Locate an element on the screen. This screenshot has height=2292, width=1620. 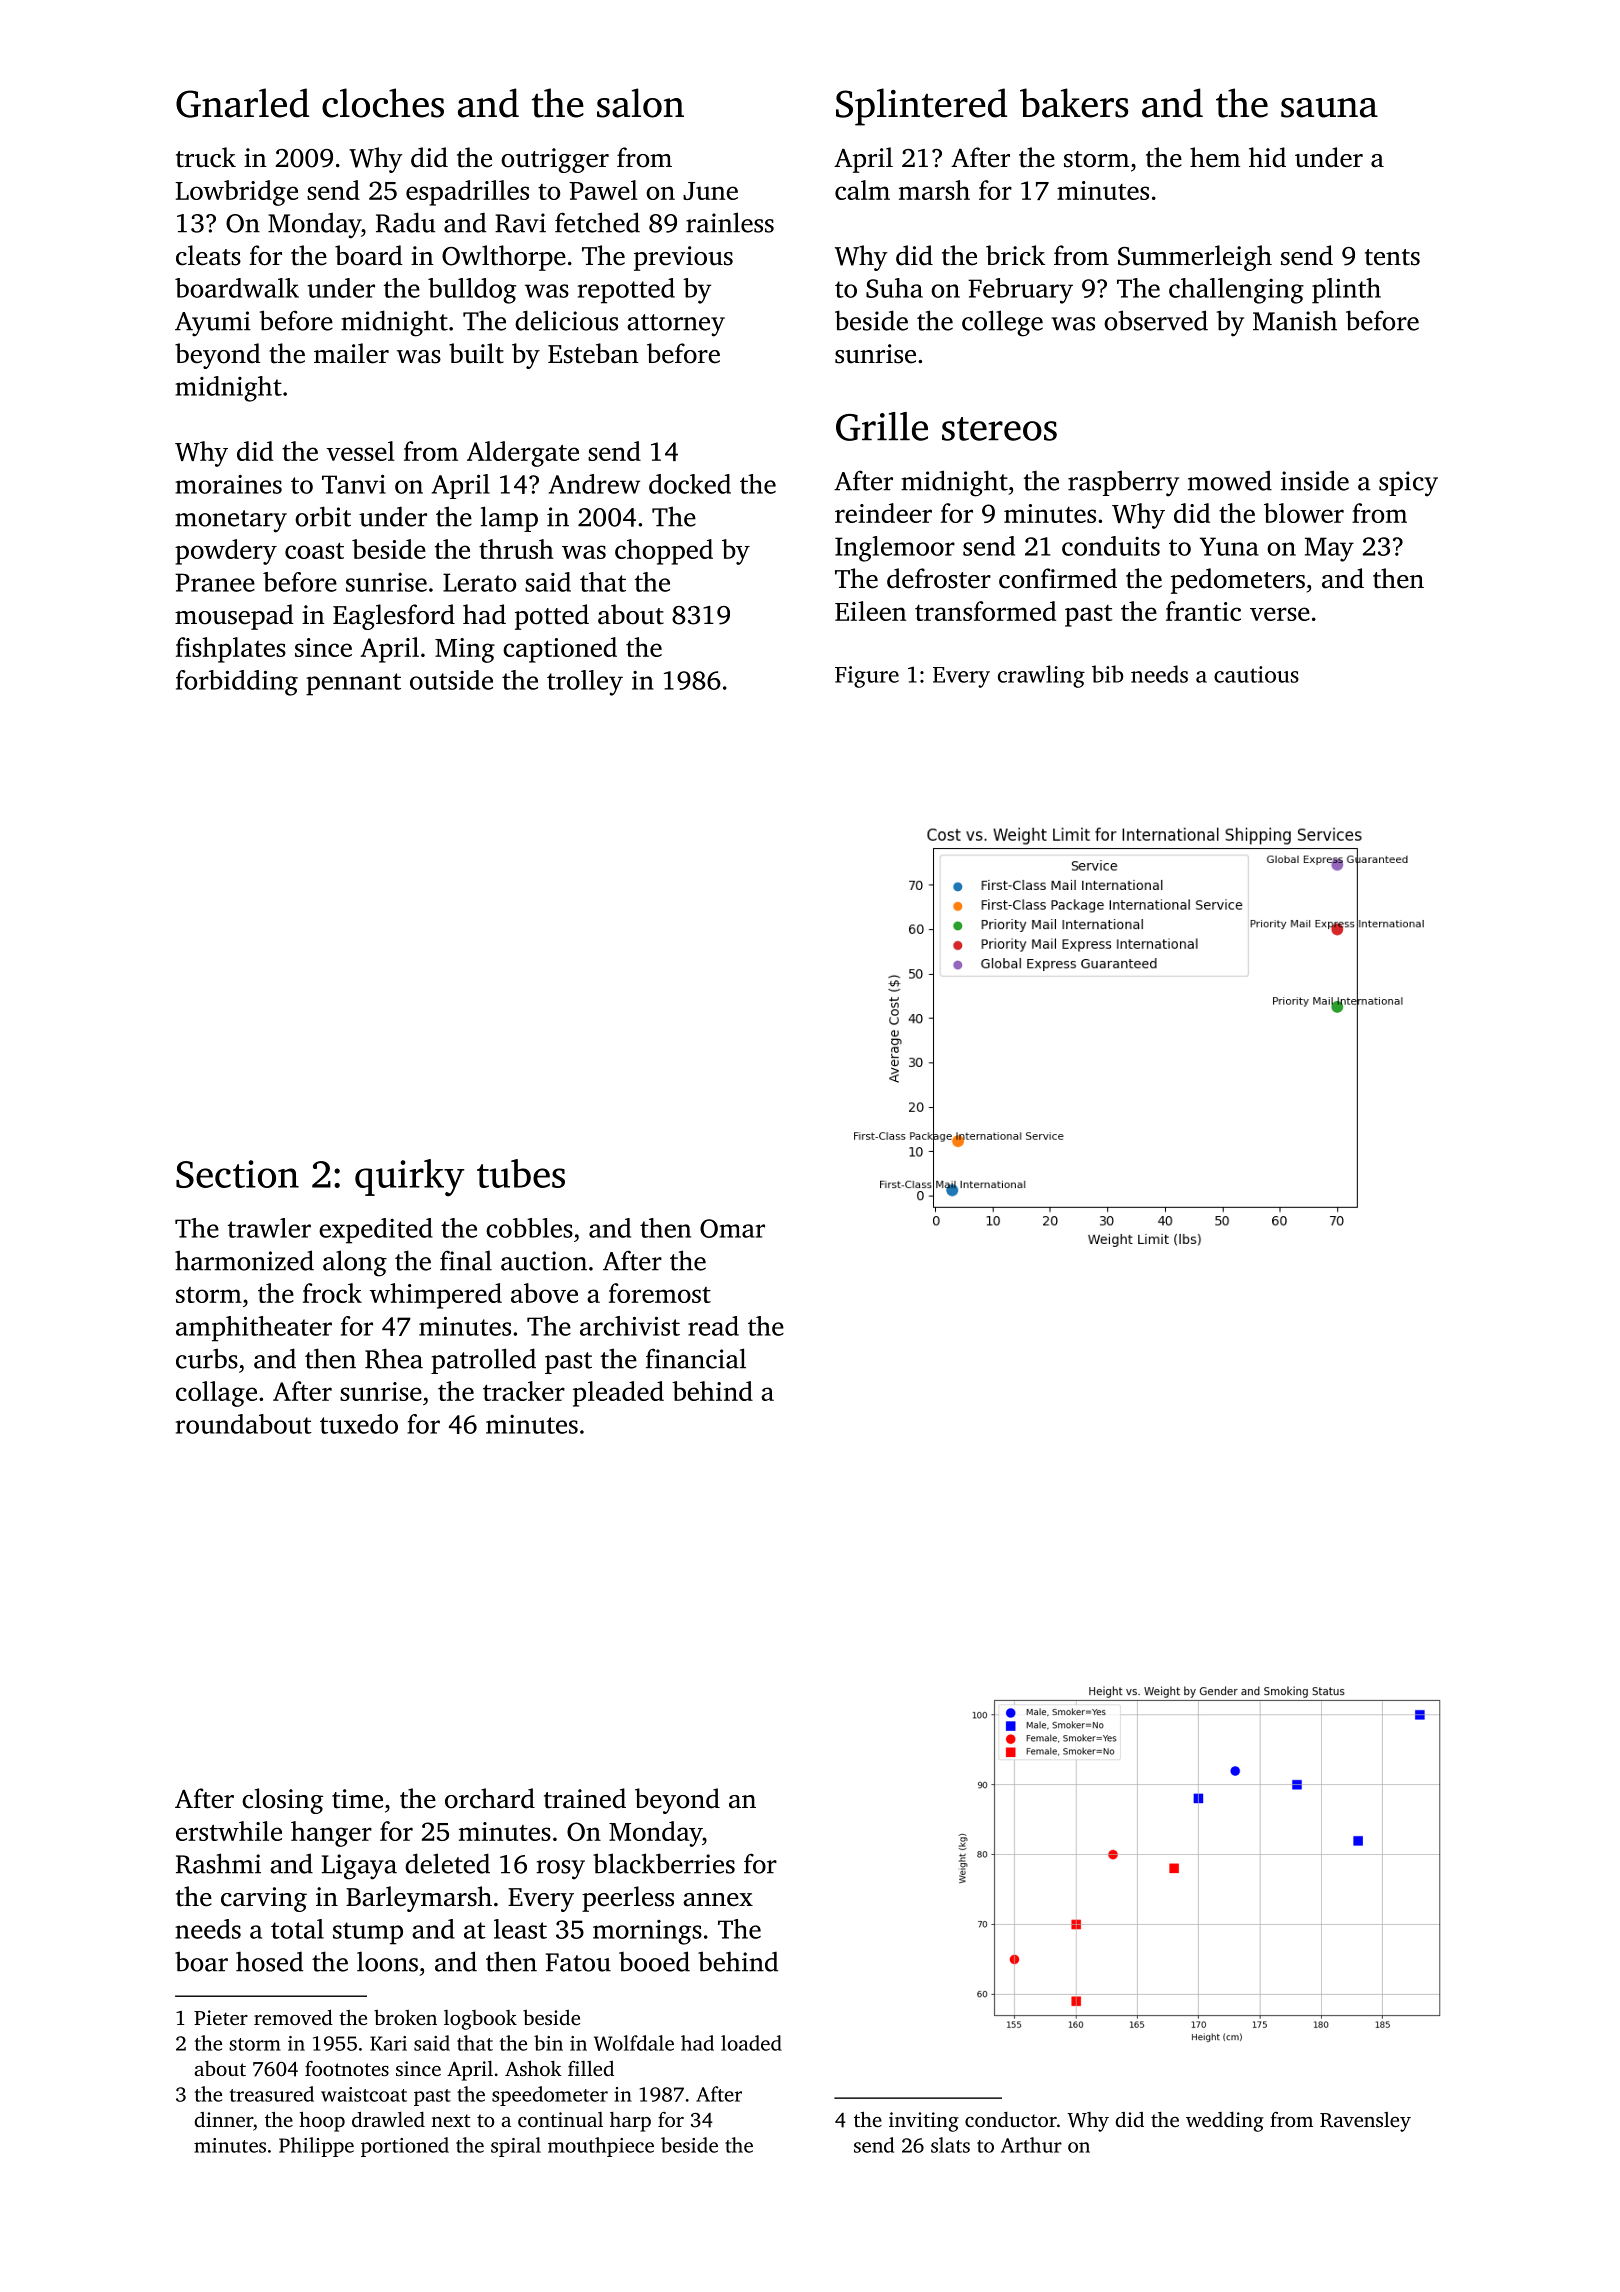
Figure is located at coordinates (867, 677).
